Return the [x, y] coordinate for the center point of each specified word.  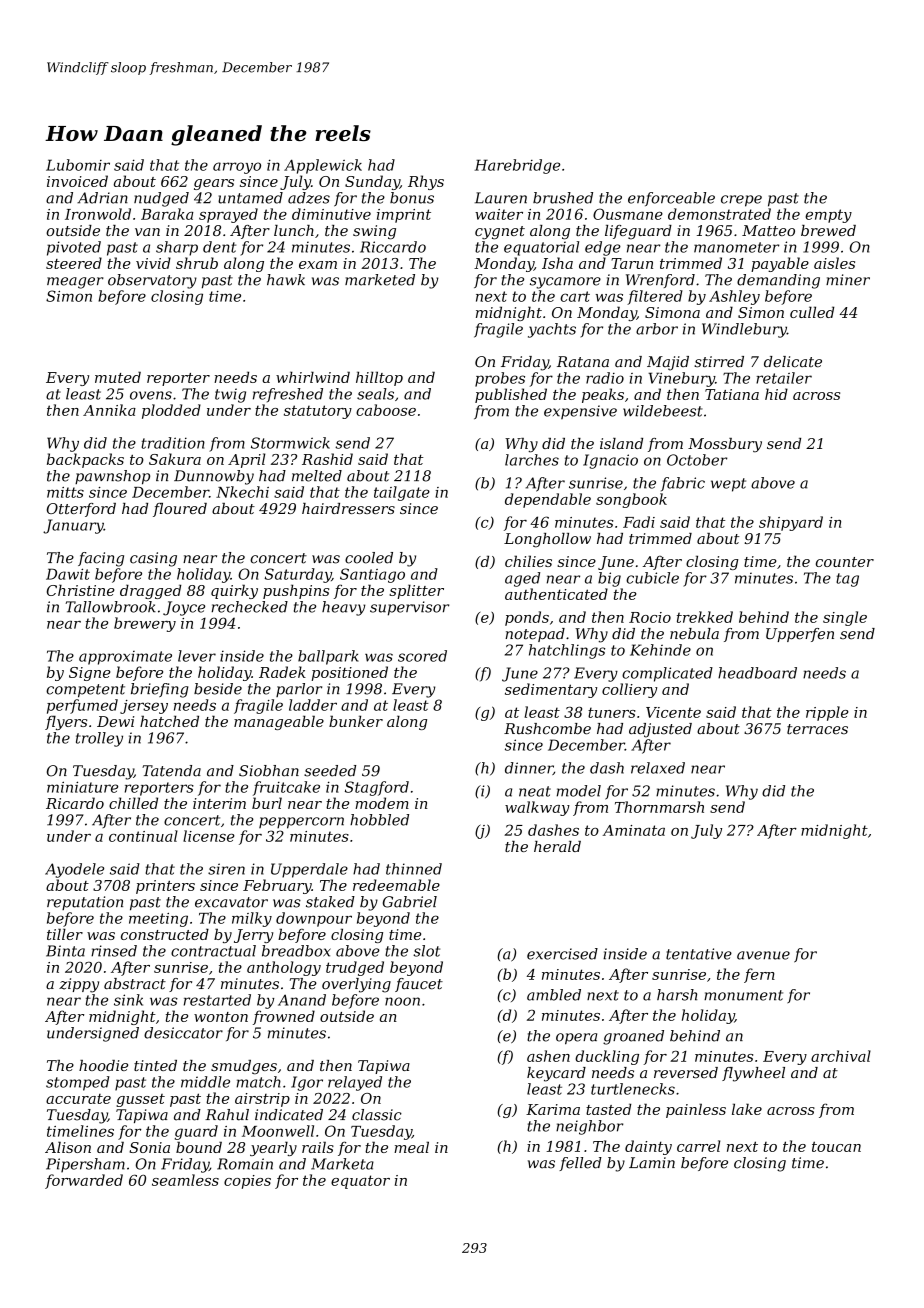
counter [845, 562]
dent [219, 247]
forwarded [84, 1181]
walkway [537, 808]
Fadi [639, 522]
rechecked [249, 607]
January [73, 526]
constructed [165, 934]
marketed [380, 280]
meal [411, 1147]
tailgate [402, 493]
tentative [699, 954]
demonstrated [719, 214]
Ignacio [610, 461]
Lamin [652, 1163]
